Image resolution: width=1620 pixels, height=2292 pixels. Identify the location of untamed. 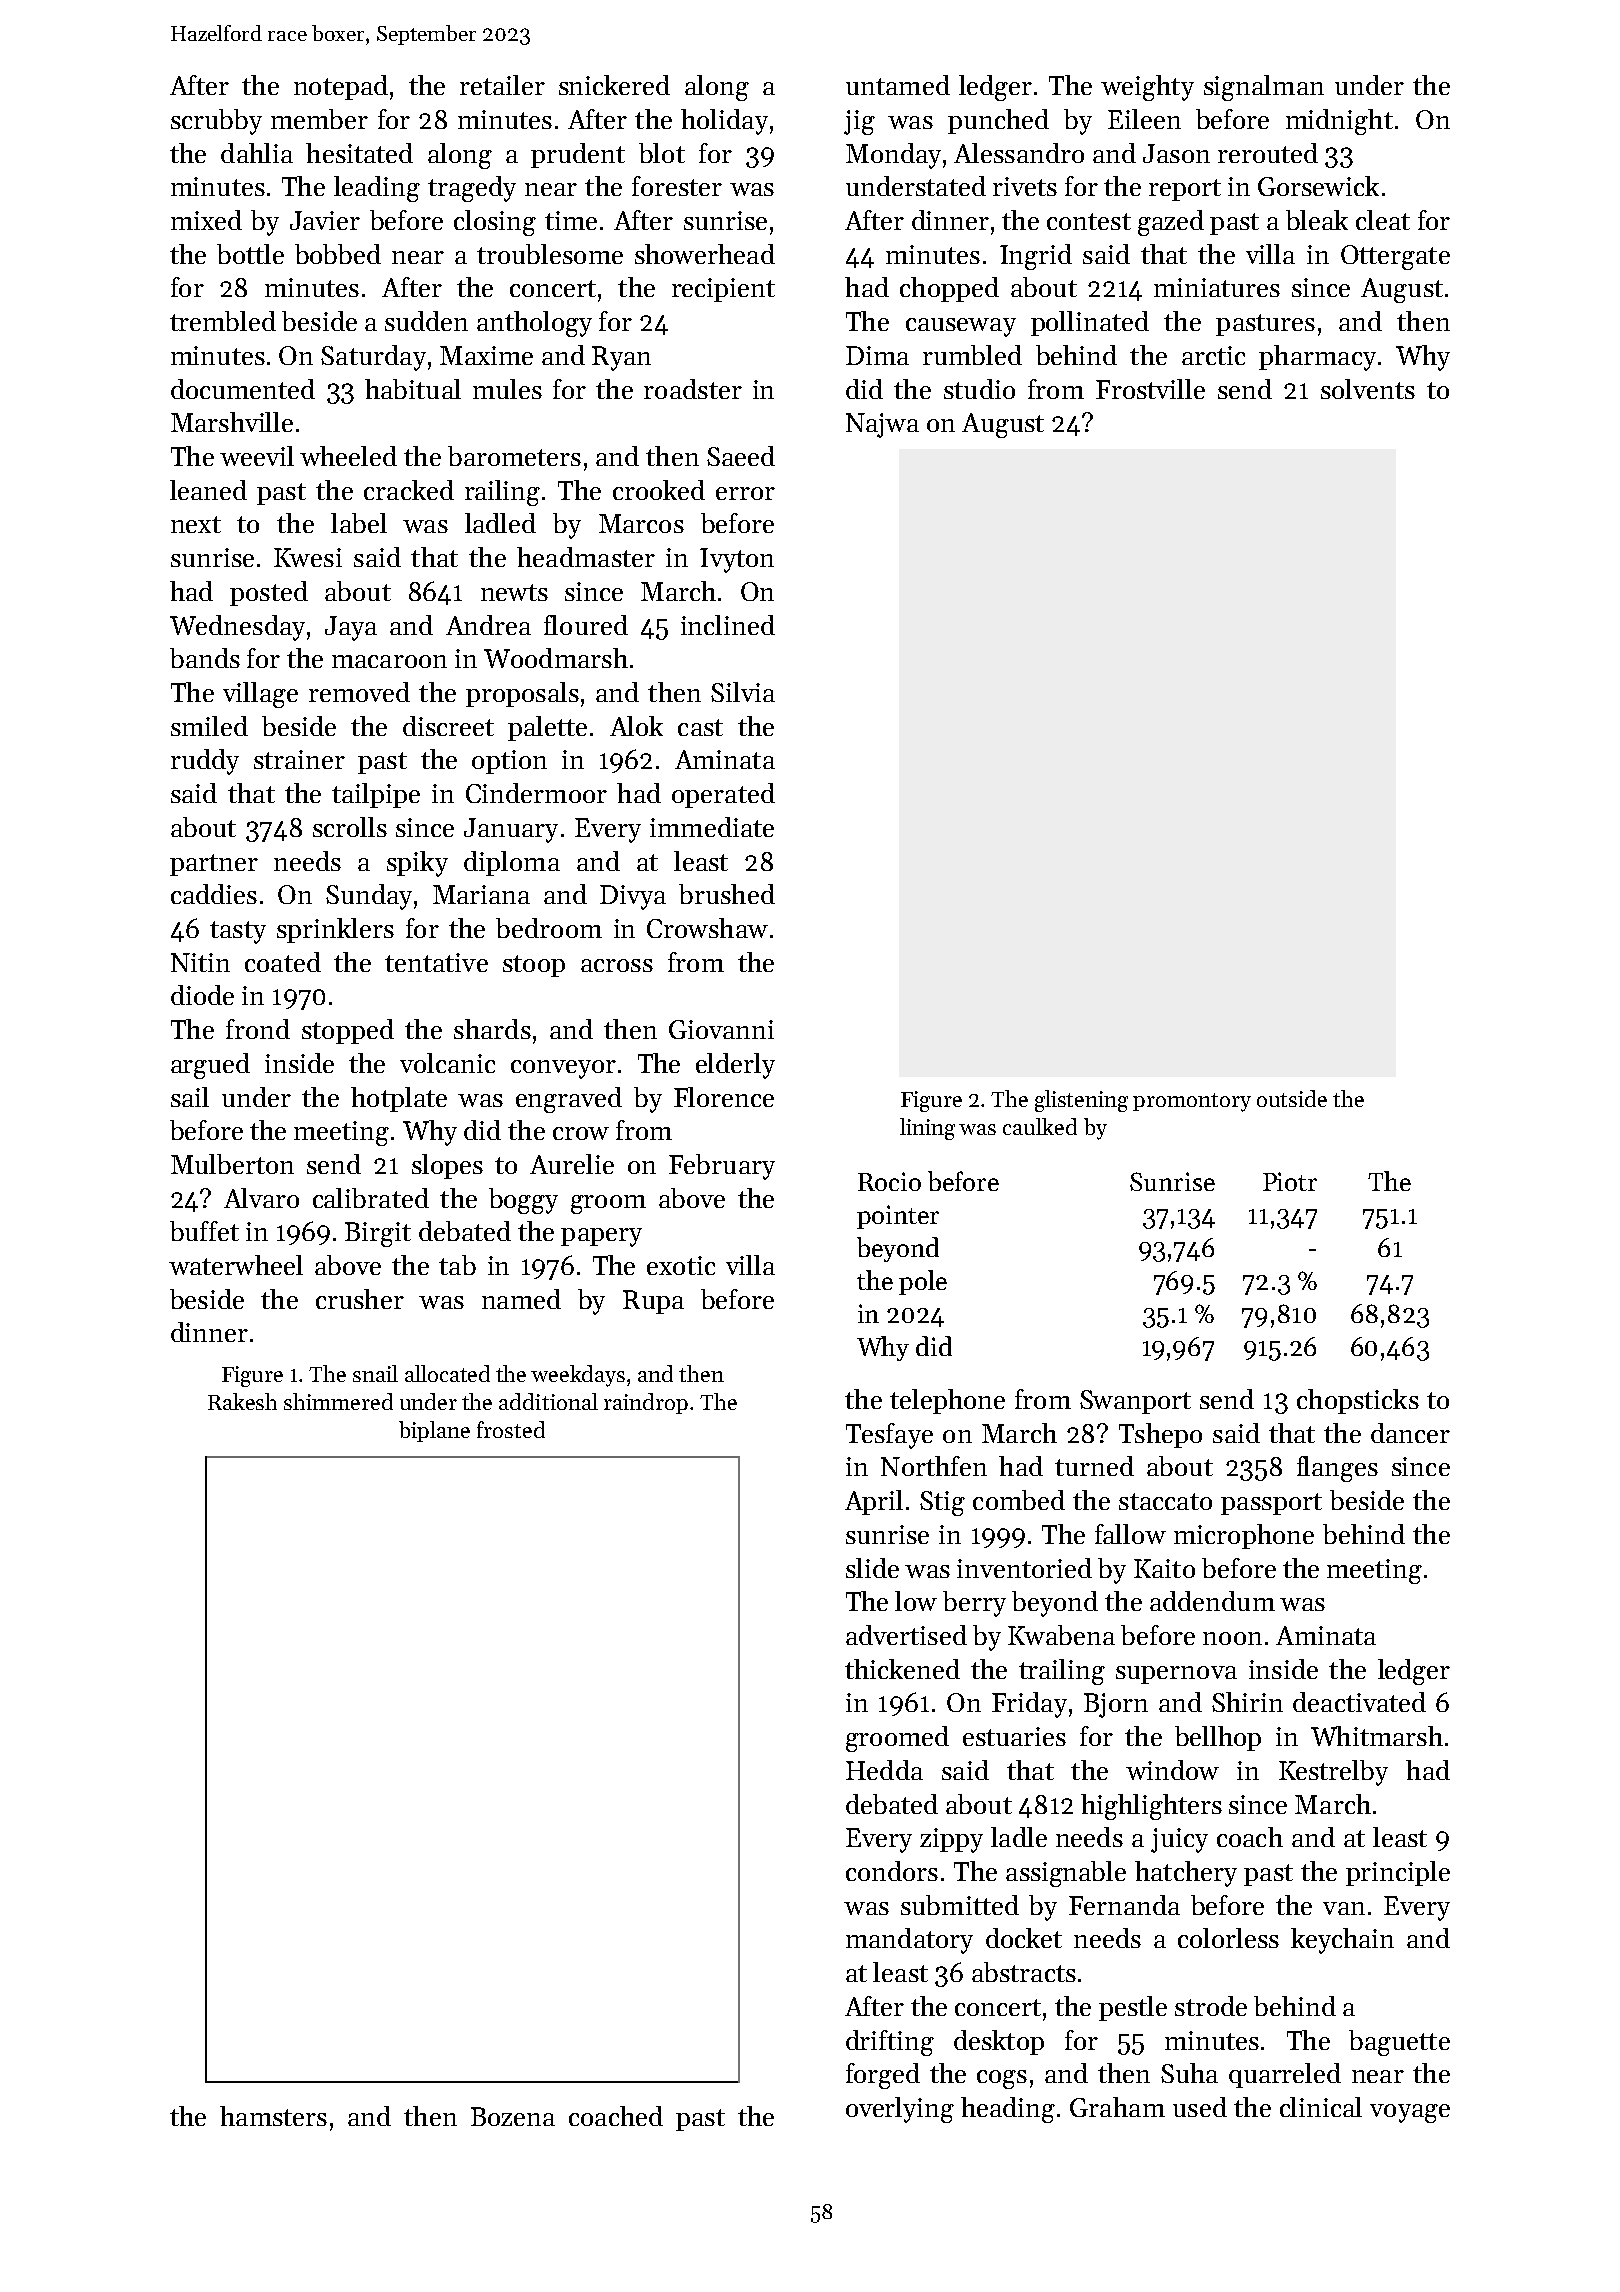
(898, 85).
